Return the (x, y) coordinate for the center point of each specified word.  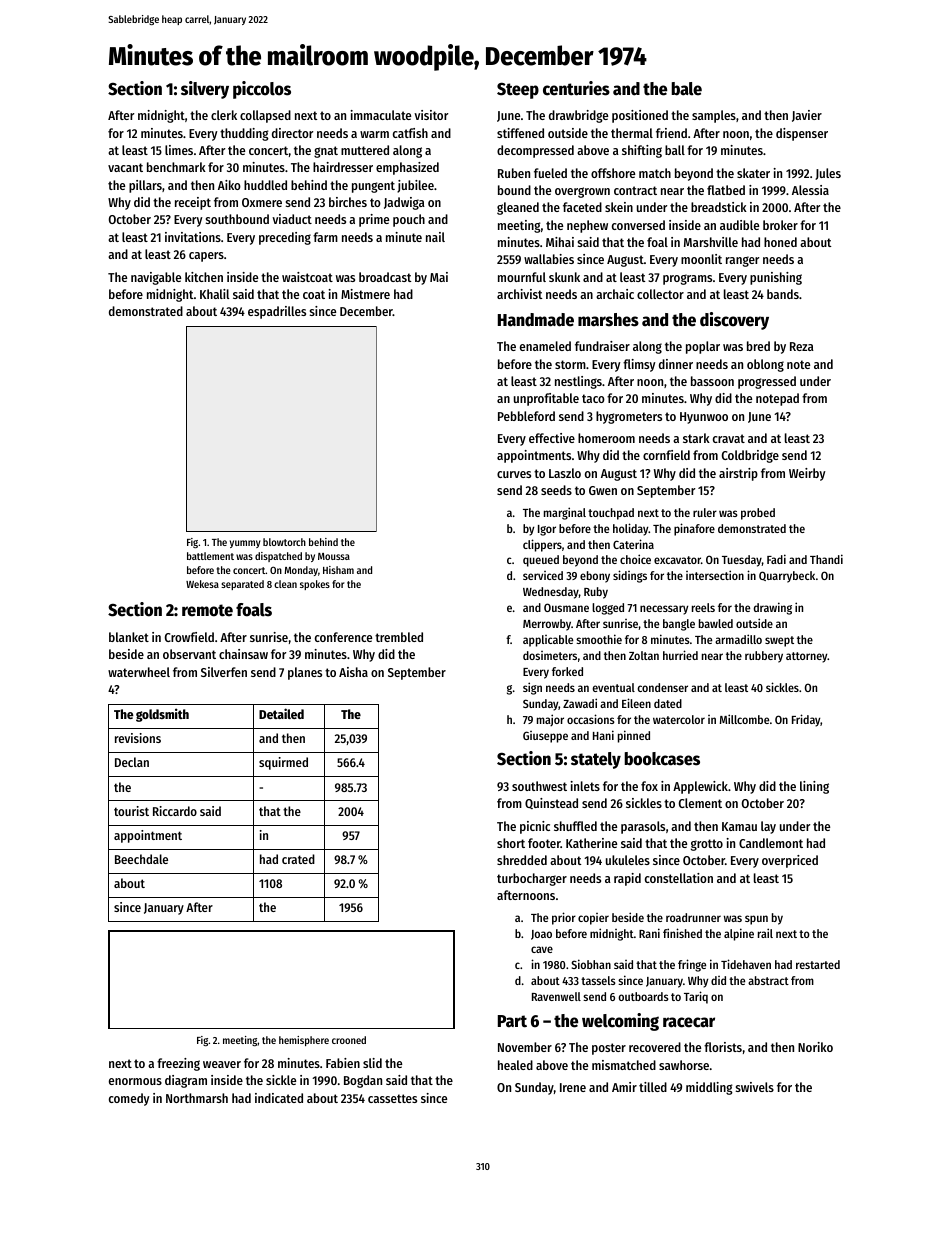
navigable (156, 278)
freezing (178, 1064)
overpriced (790, 861)
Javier (807, 116)
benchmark (176, 167)
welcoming (620, 1022)
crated (298, 859)
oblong (765, 365)
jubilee (415, 186)
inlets (585, 786)
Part (512, 1021)
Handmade (536, 320)
